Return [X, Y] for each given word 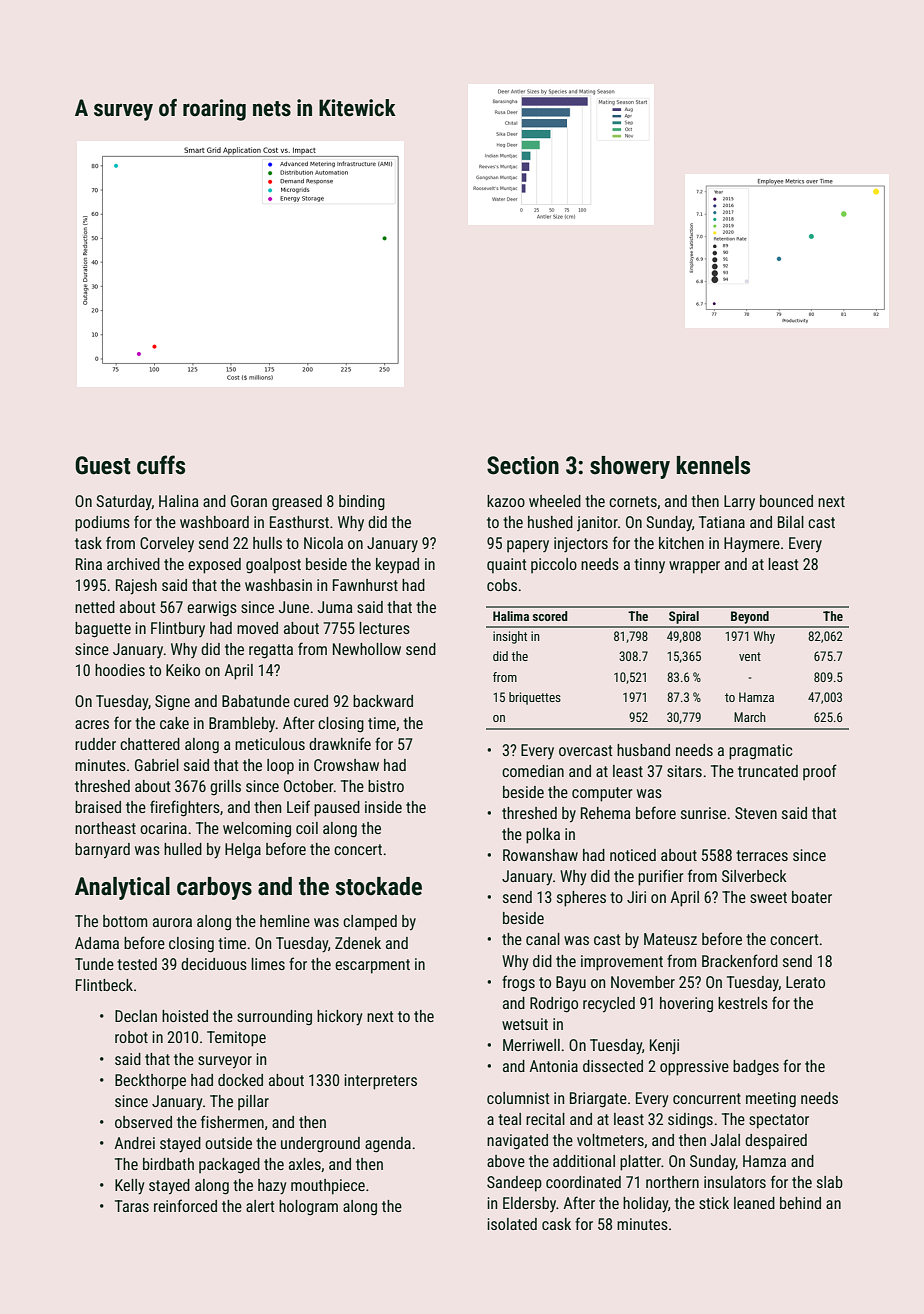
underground [320, 1145]
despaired [776, 1142]
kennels [713, 465]
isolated [512, 1224]
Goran [249, 501]
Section [523, 465]
